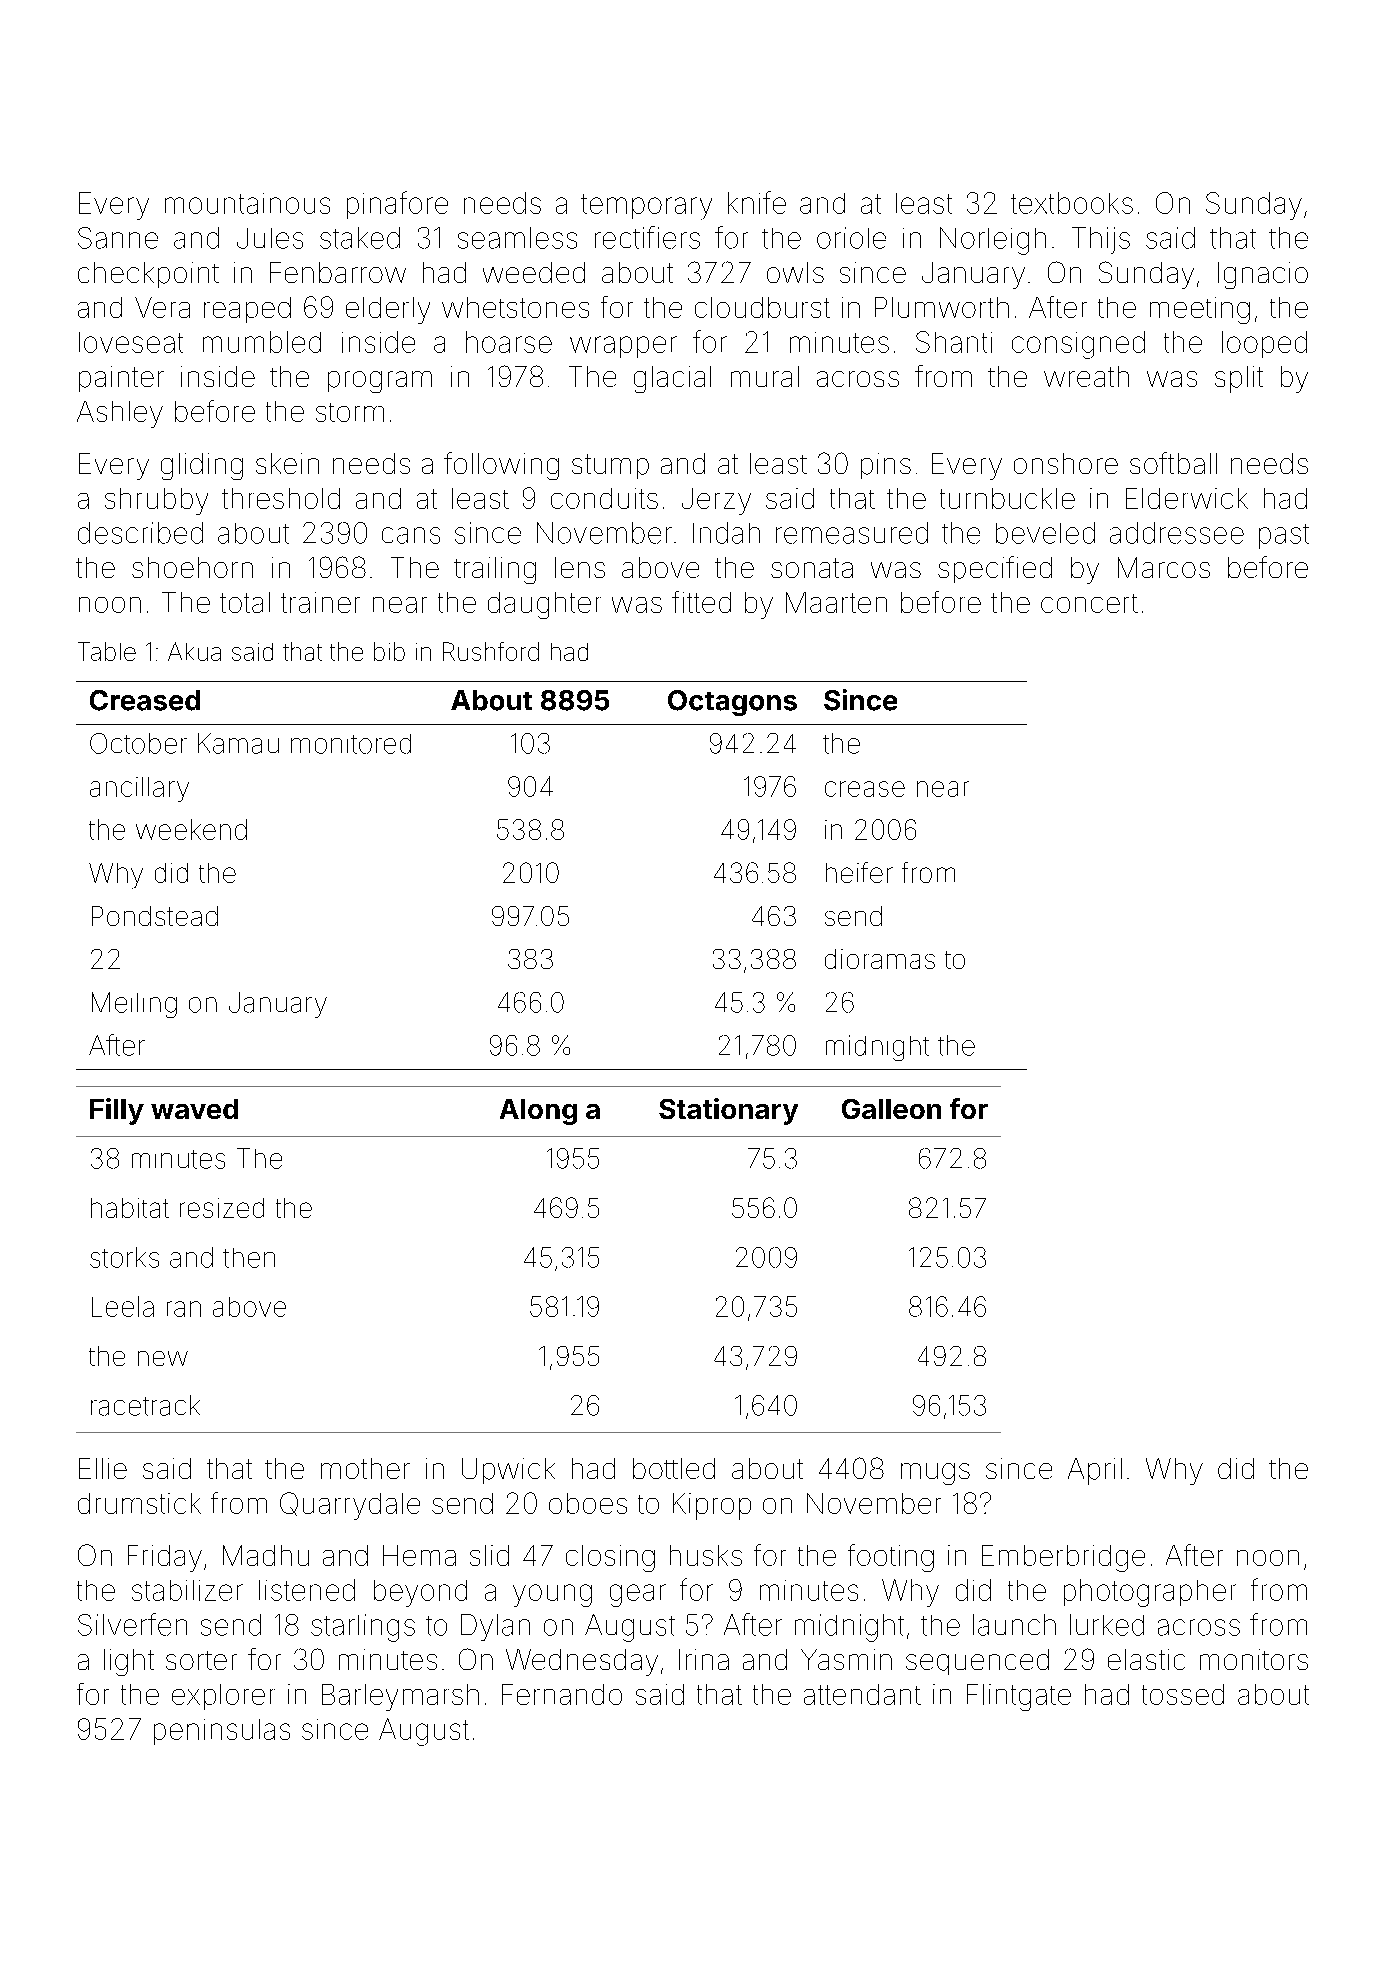 The height and width of the screenshot is (1969, 1386). I want to click on temporary, so click(646, 207).
